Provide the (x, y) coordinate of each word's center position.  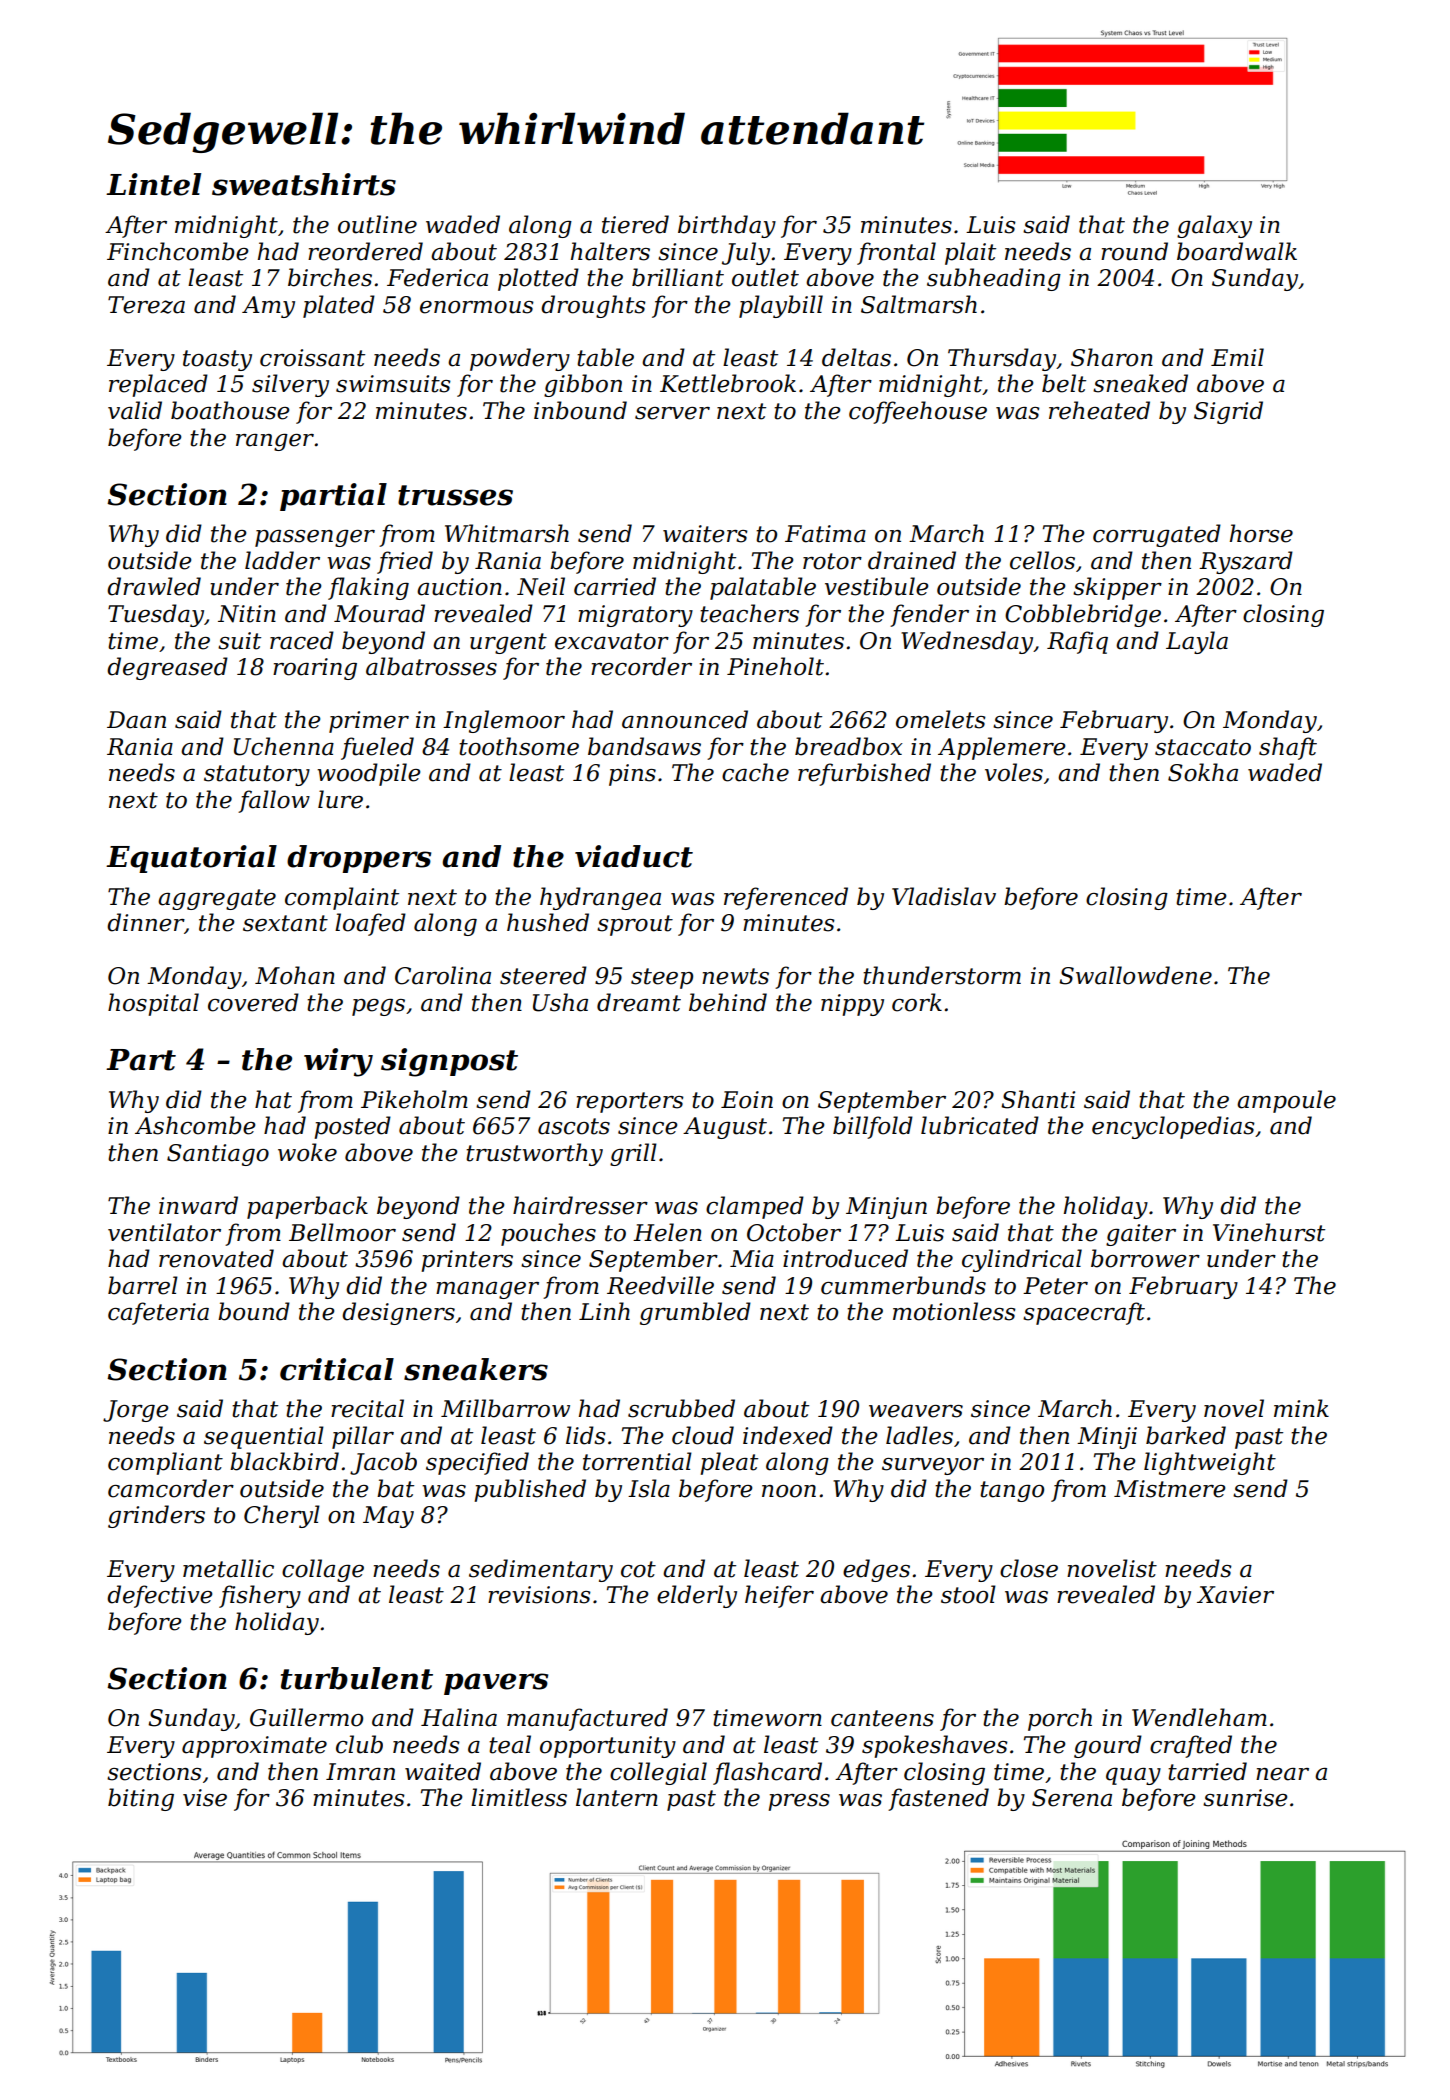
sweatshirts (304, 184)
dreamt (639, 1002)
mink (1301, 1408)
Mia (752, 1259)
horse (1261, 533)
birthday (727, 226)
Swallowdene (1135, 975)
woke (307, 1152)
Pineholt (775, 666)
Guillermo (306, 1717)
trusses (455, 495)
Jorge (135, 1411)
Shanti (1038, 1099)
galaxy (1214, 226)
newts (735, 976)
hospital (153, 1004)
